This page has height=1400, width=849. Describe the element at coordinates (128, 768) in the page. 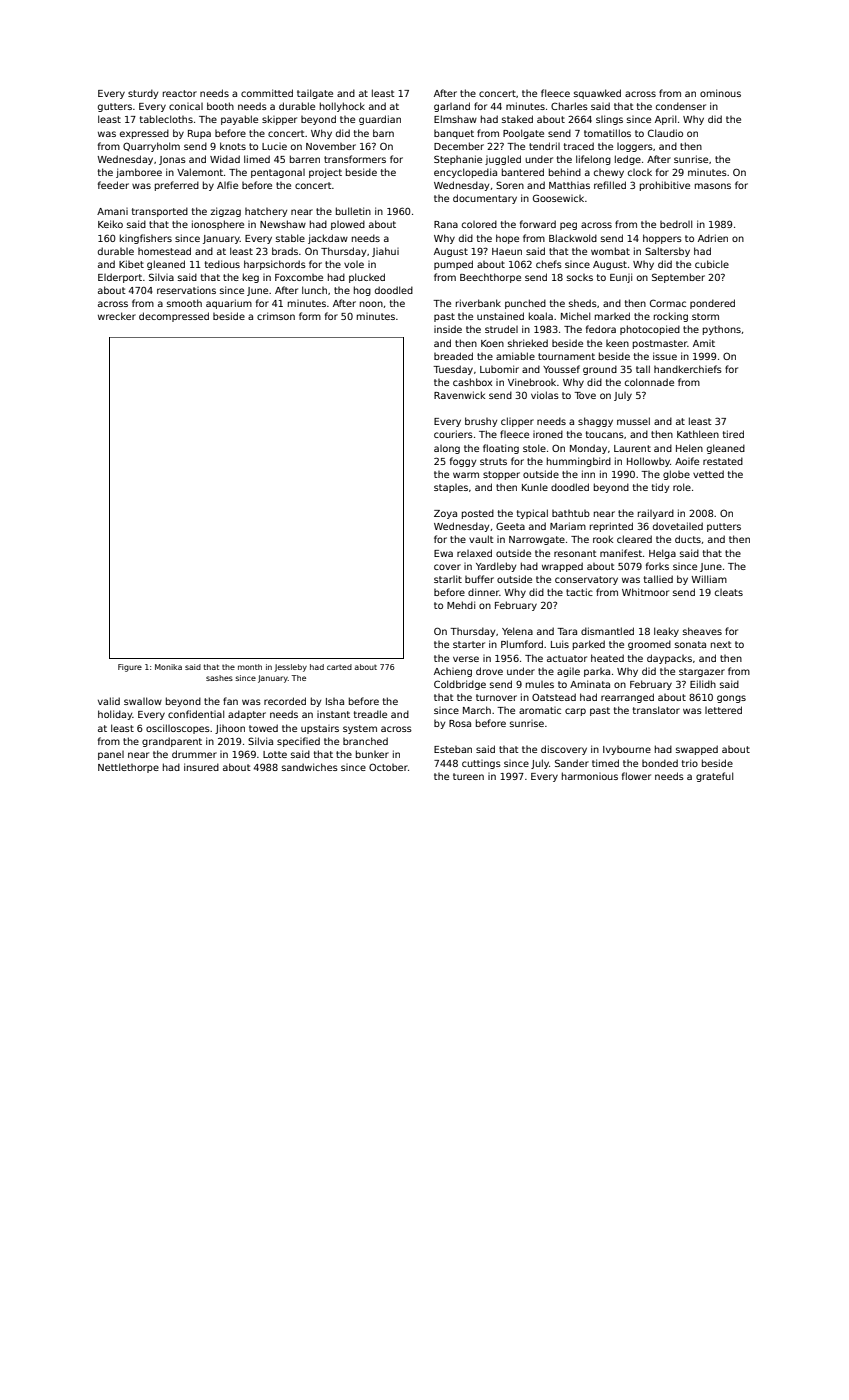

I see `Nettlethorpe` at that location.
